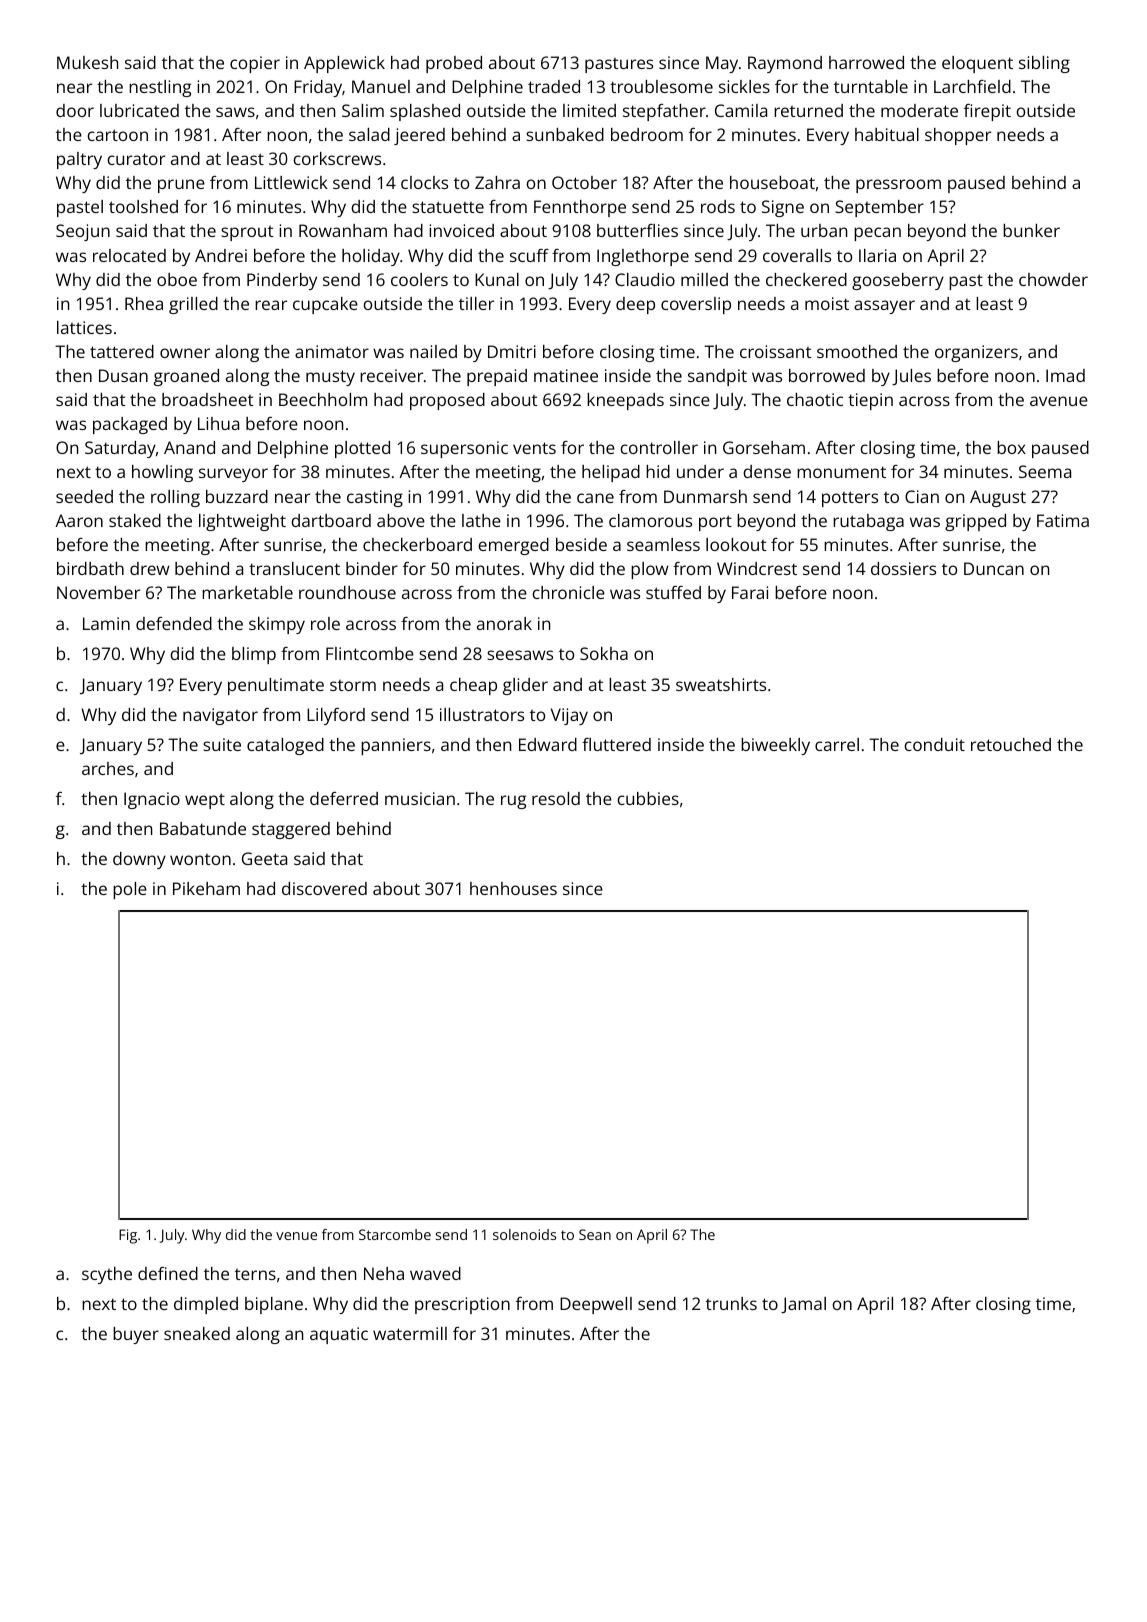  What do you see at coordinates (136, 1335) in the screenshot?
I see `buyer` at bounding box center [136, 1335].
